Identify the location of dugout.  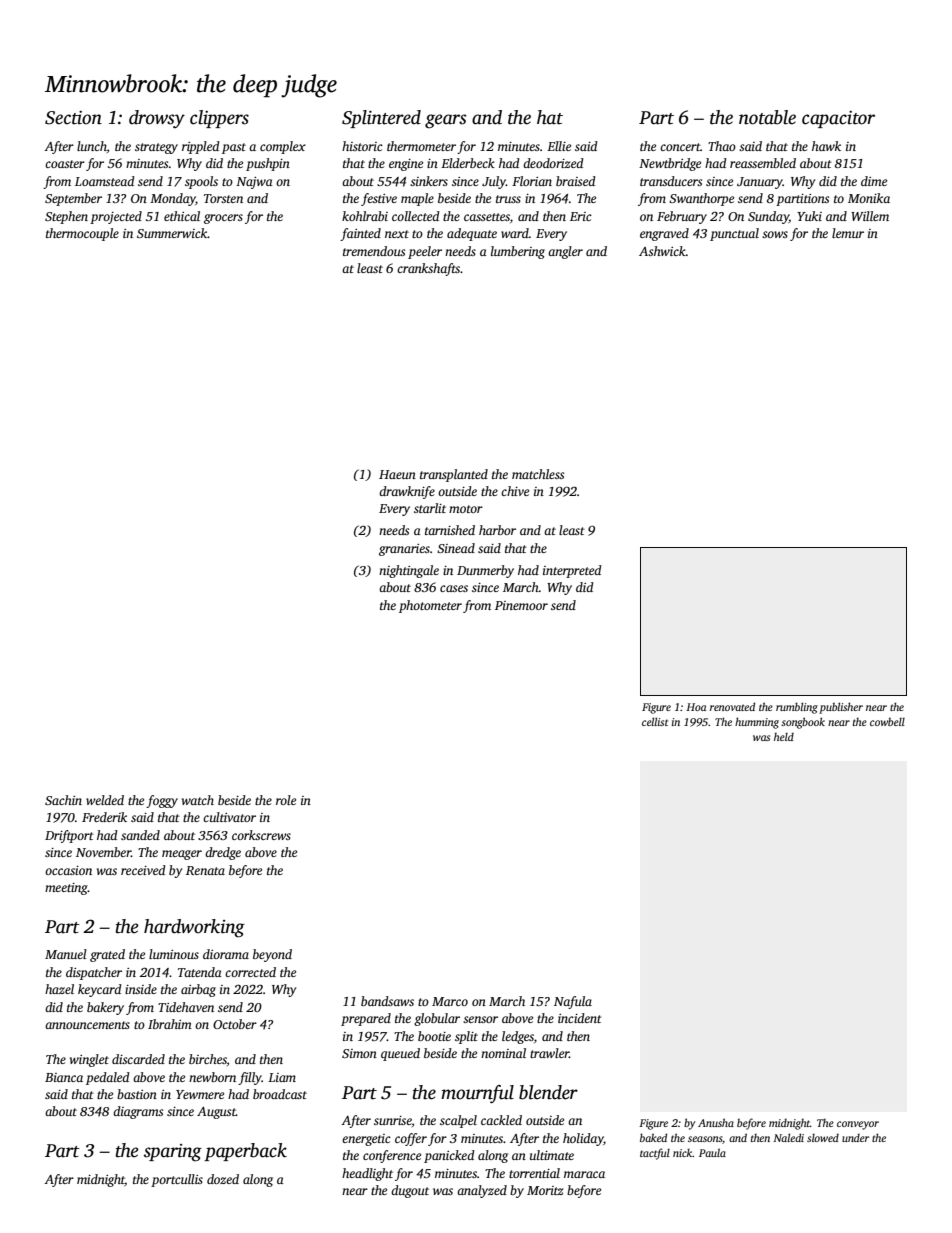
(410, 1191).
